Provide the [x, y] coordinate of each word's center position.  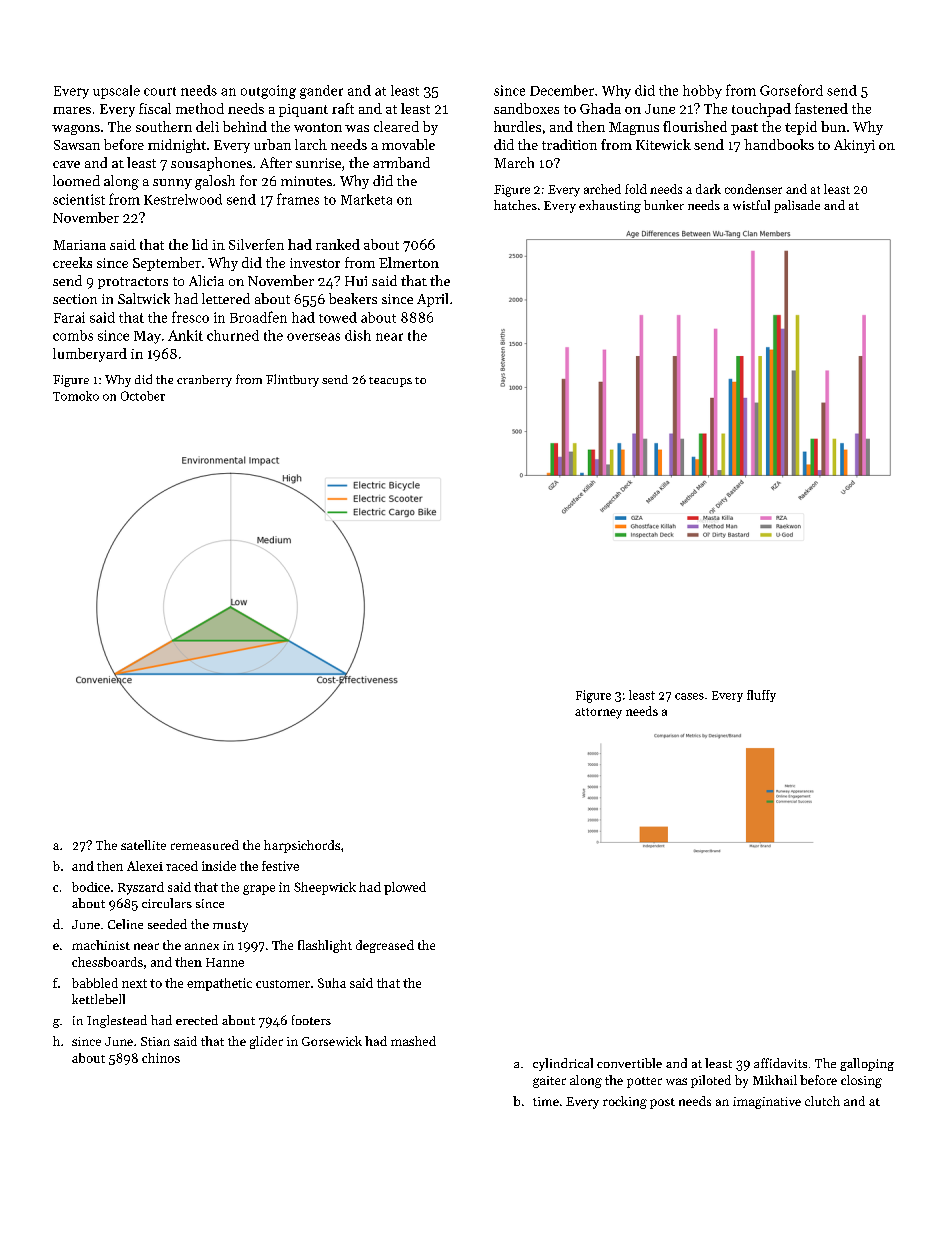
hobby [702, 92]
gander [321, 92]
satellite [143, 845]
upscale [116, 92]
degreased [385, 946]
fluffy [761, 696]
